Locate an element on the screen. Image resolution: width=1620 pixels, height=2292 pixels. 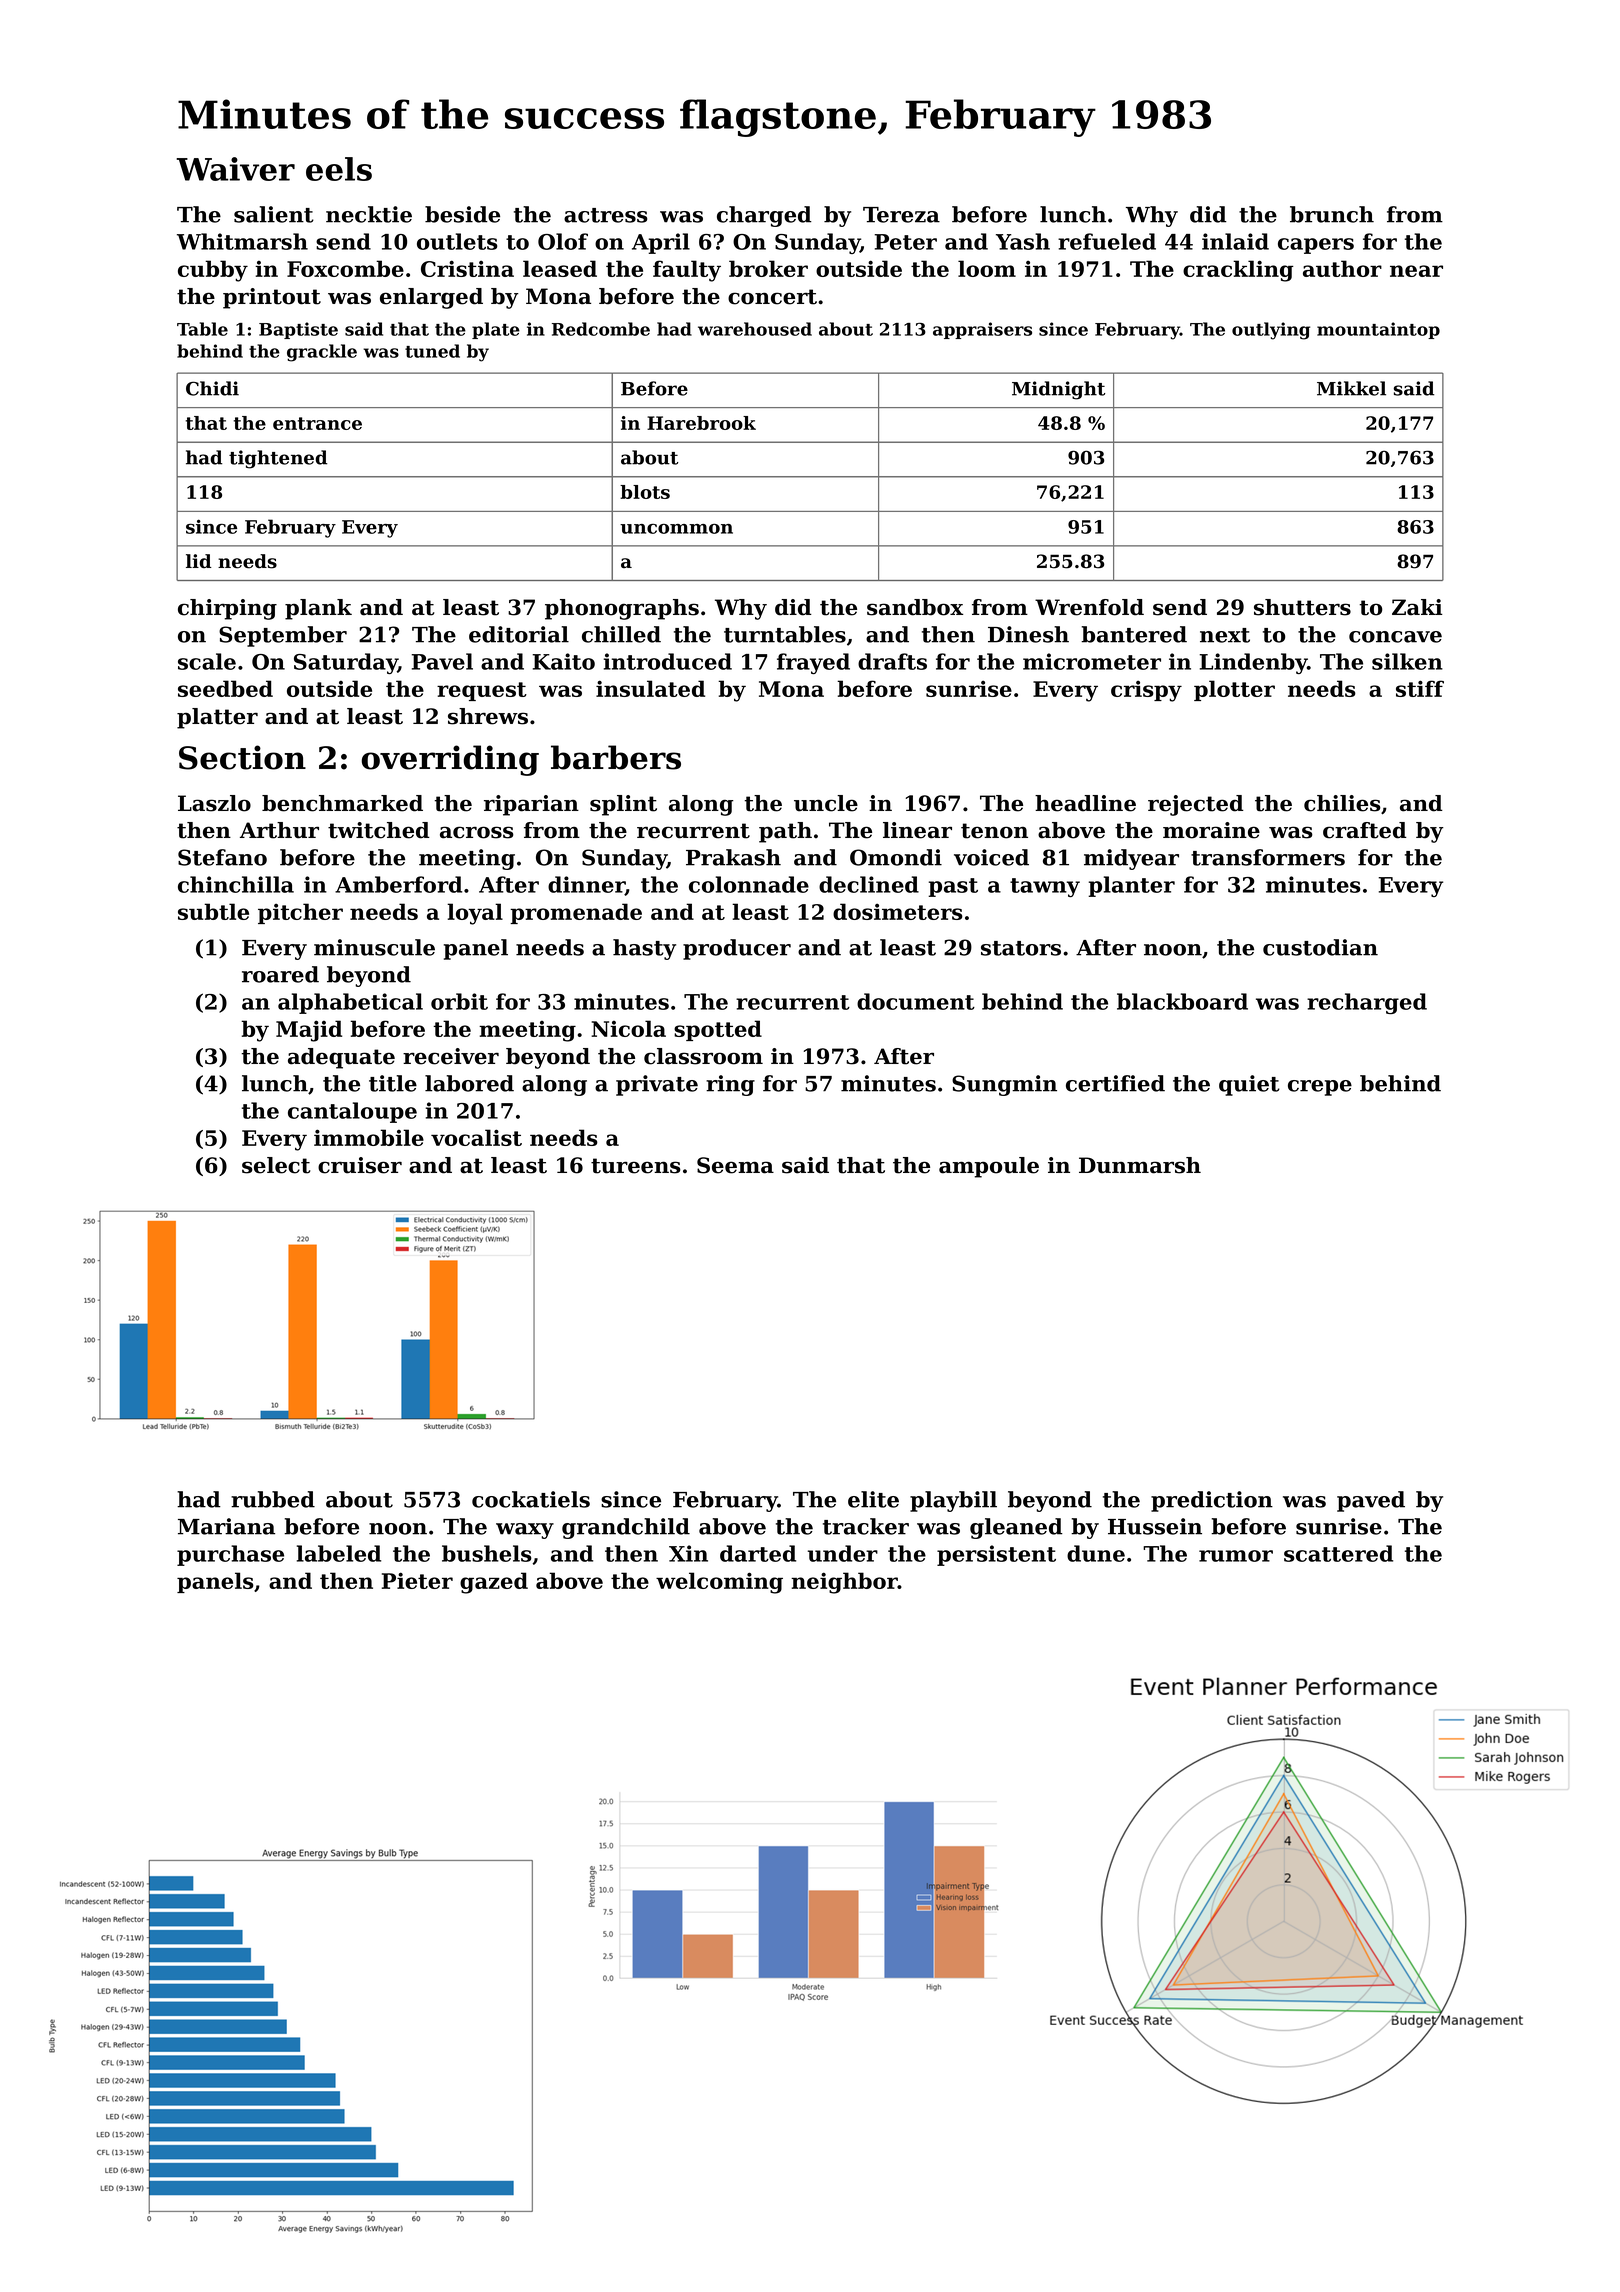
path is located at coordinates (785, 832).
